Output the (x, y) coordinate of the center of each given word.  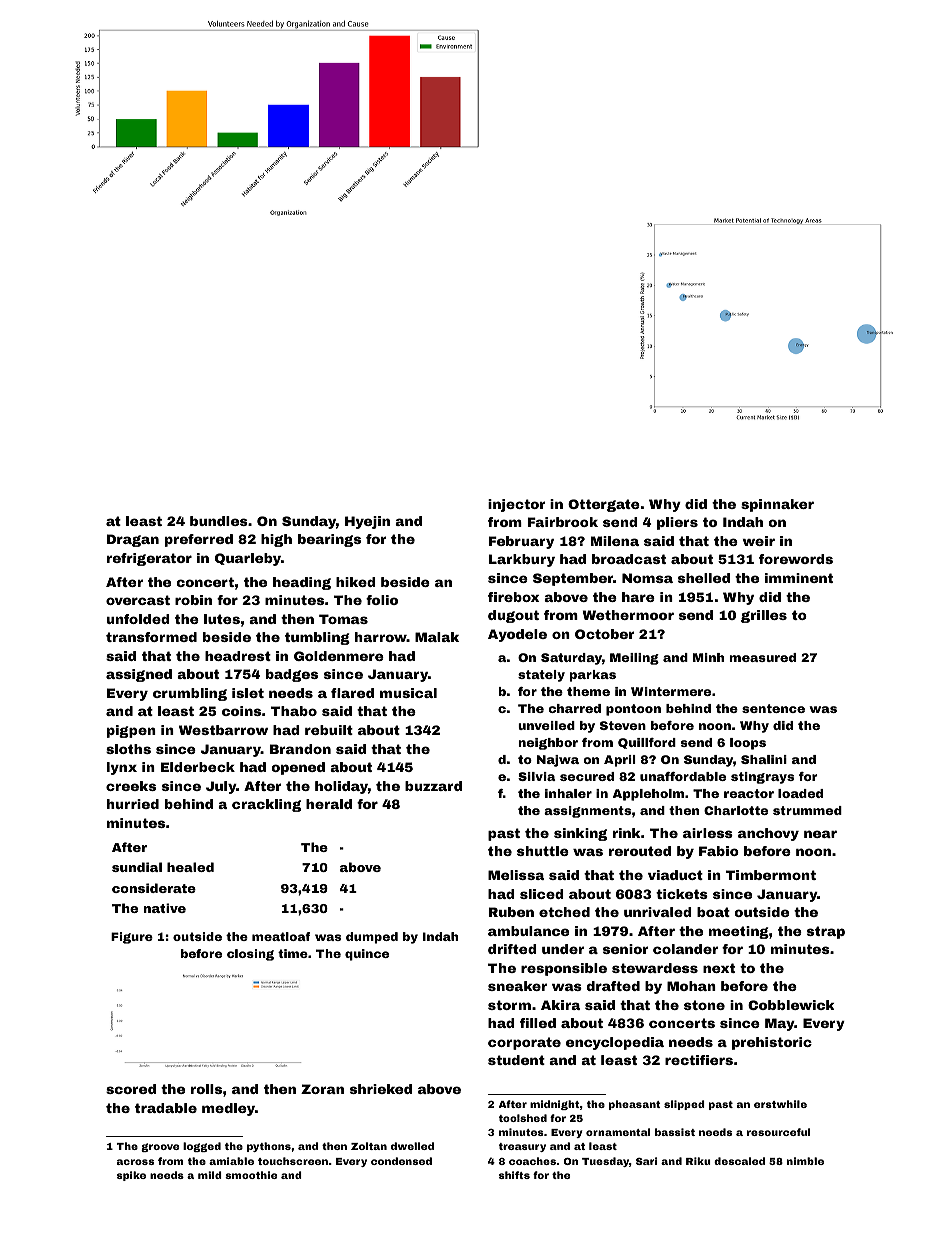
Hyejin (367, 522)
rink (626, 833)
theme (588, 691)
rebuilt (329, 730)
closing (250, 955)
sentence (773, 708)
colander (685, 949)
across (135, 1162)
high (276, 540)
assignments (587, 812)
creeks (131, 786)
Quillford (647, 743)
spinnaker (777, 505)
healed (190, 867)
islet (248, 693)
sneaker (517, 986)
